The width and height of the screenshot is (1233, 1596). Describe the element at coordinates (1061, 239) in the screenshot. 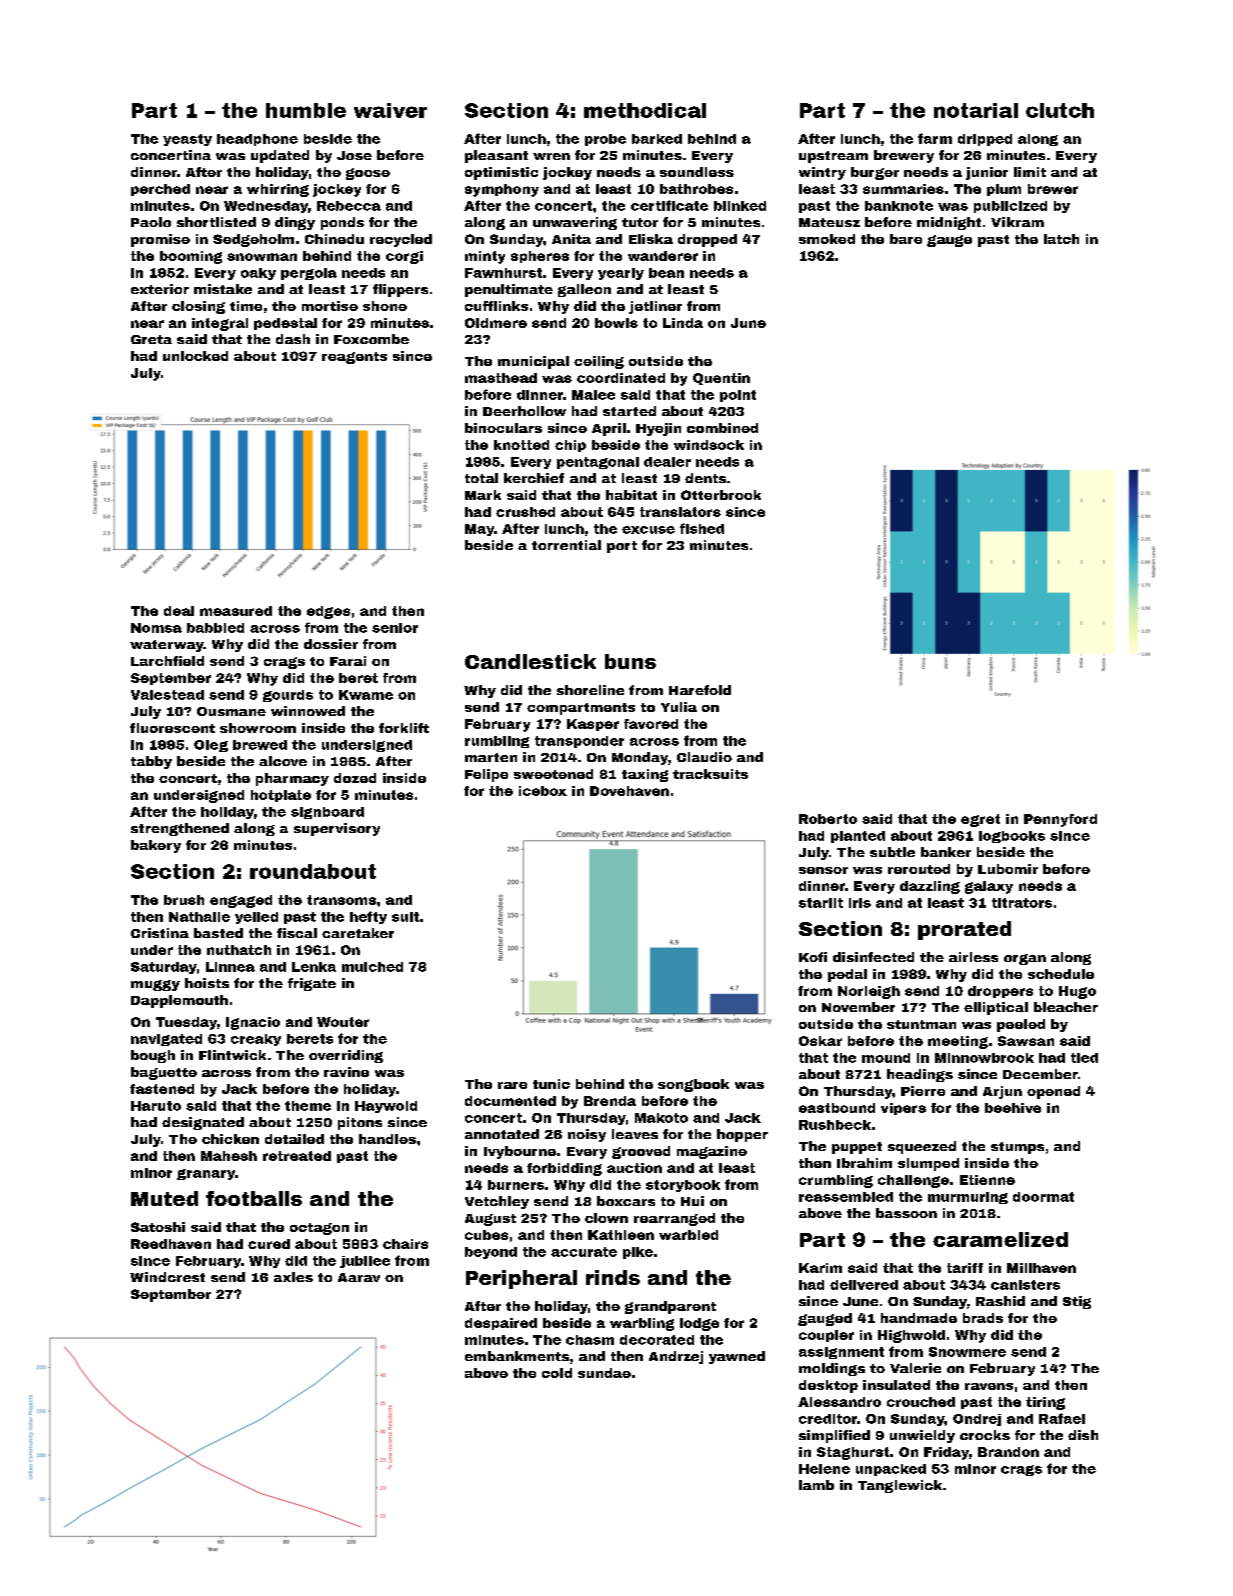

I see `latch` at that location.
